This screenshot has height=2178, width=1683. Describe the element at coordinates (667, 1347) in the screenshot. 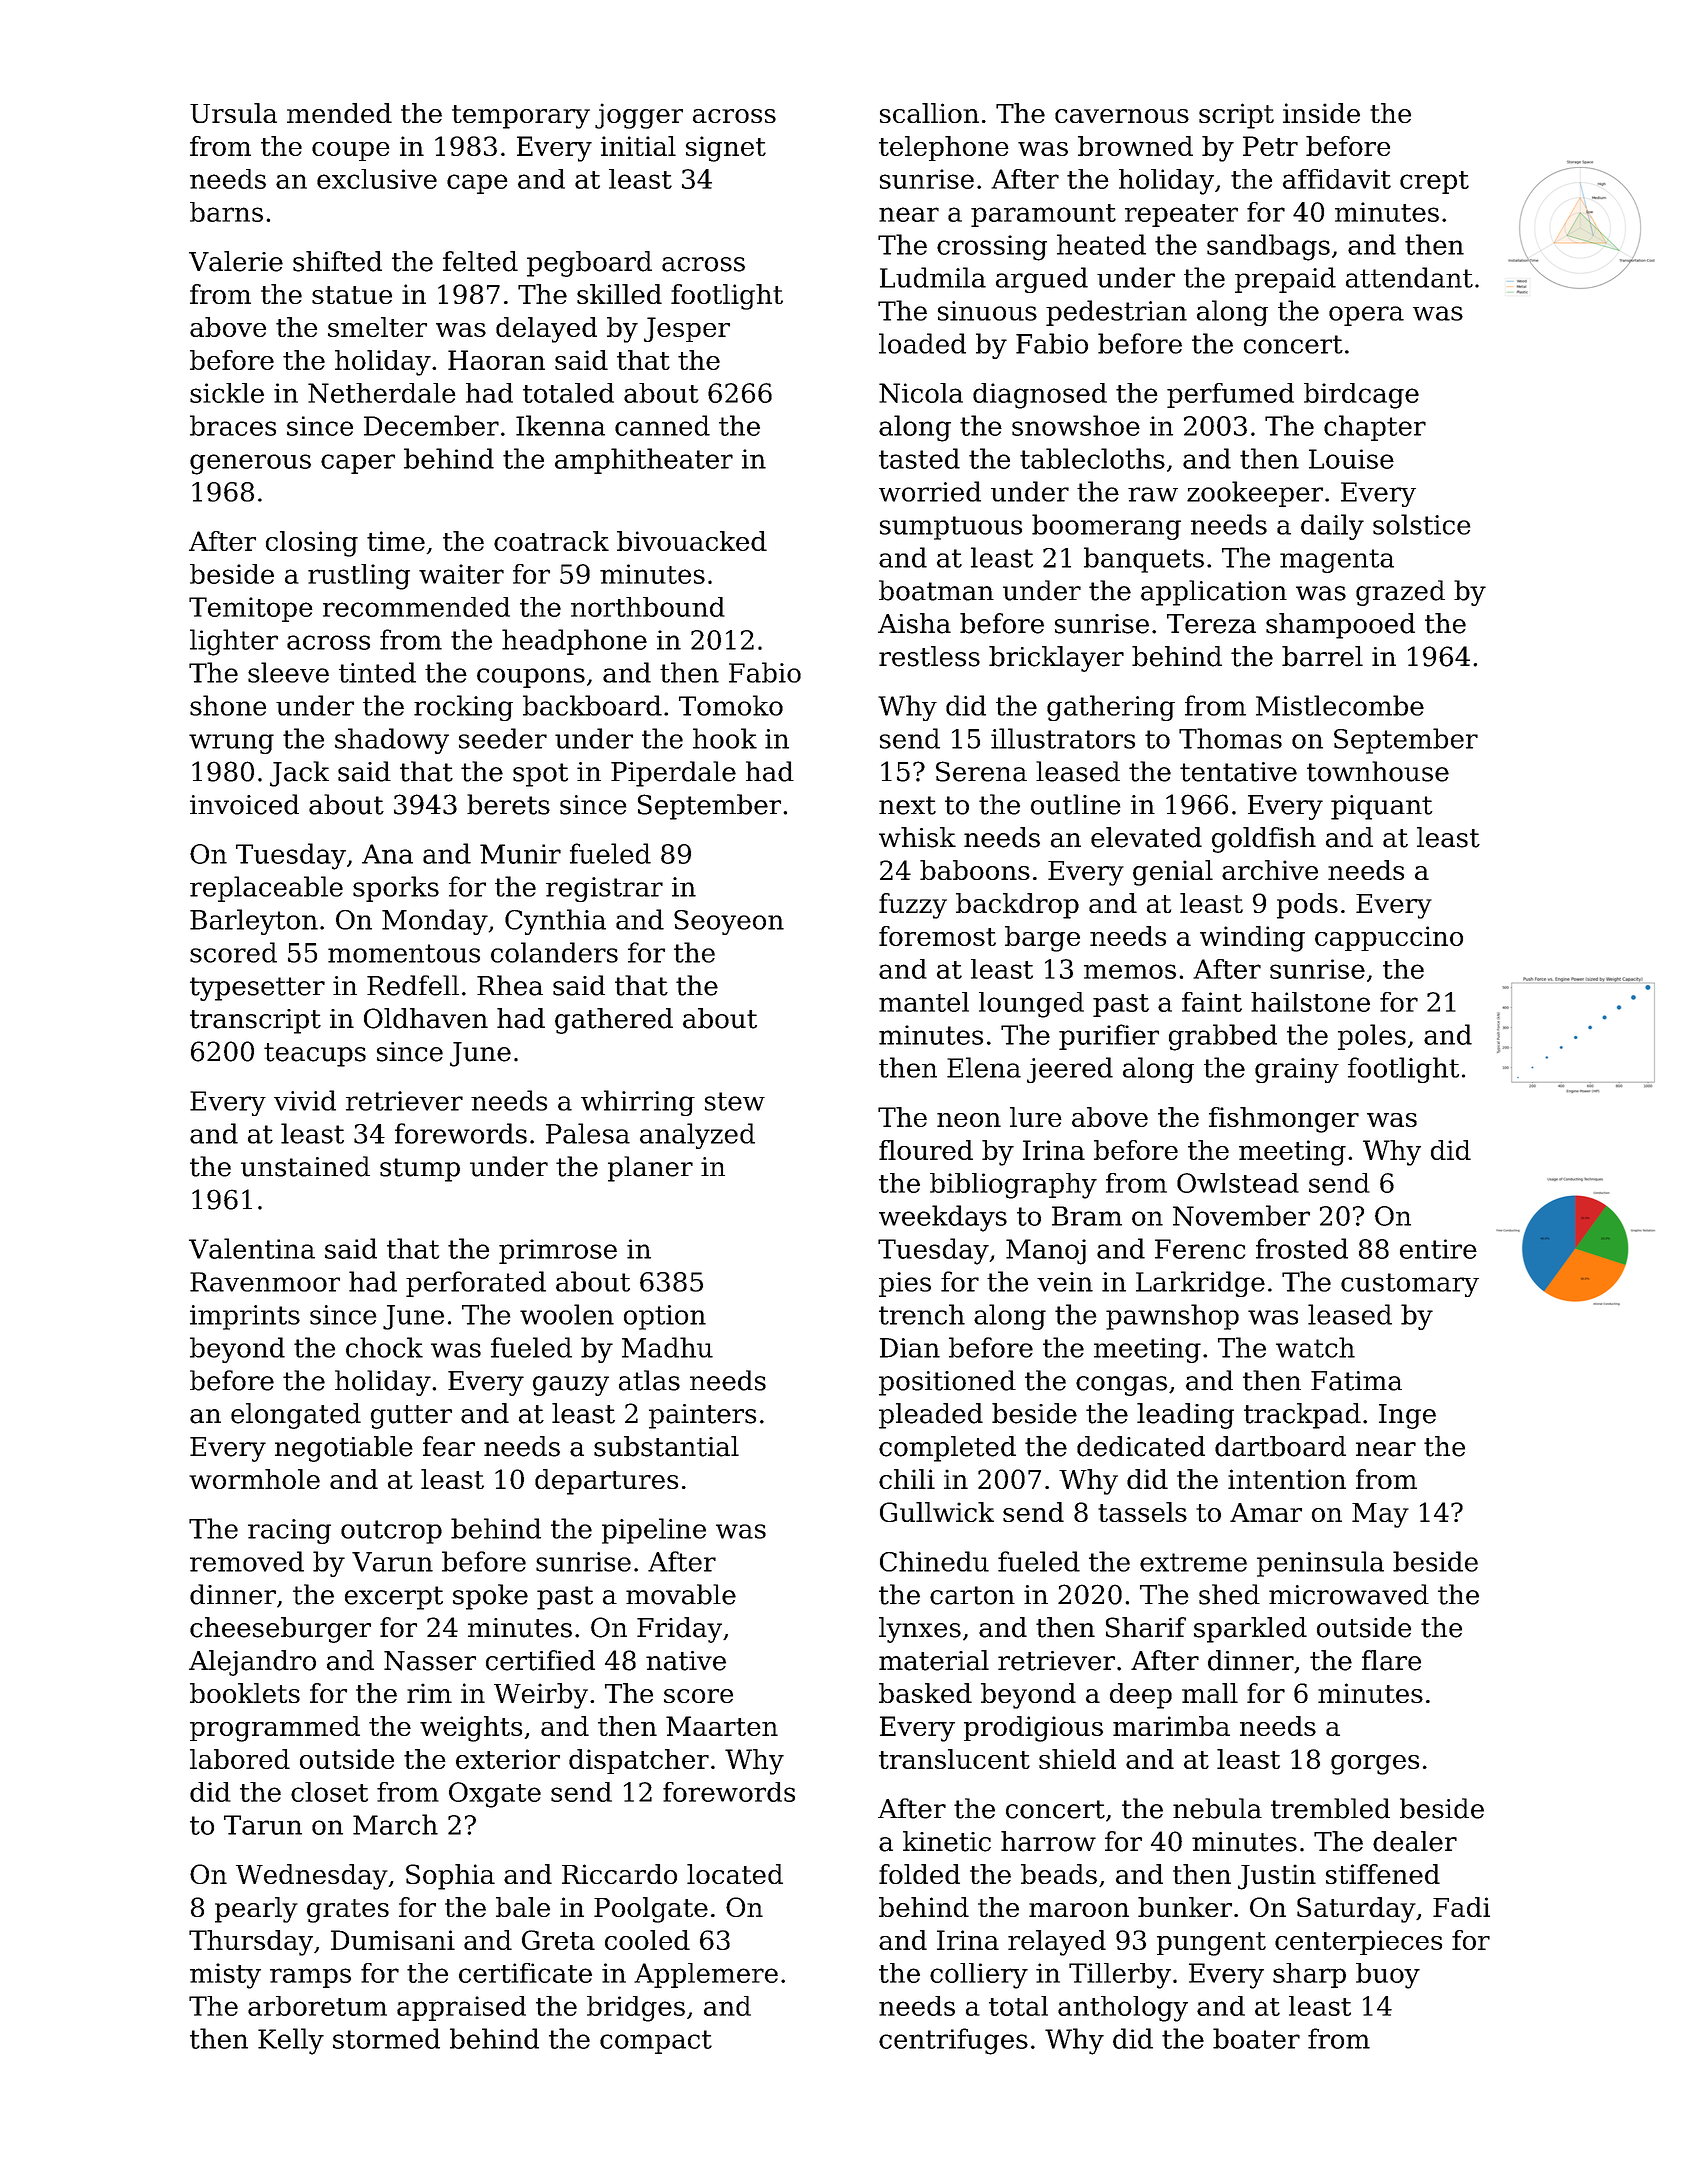

I see `Madhu` at that location.
